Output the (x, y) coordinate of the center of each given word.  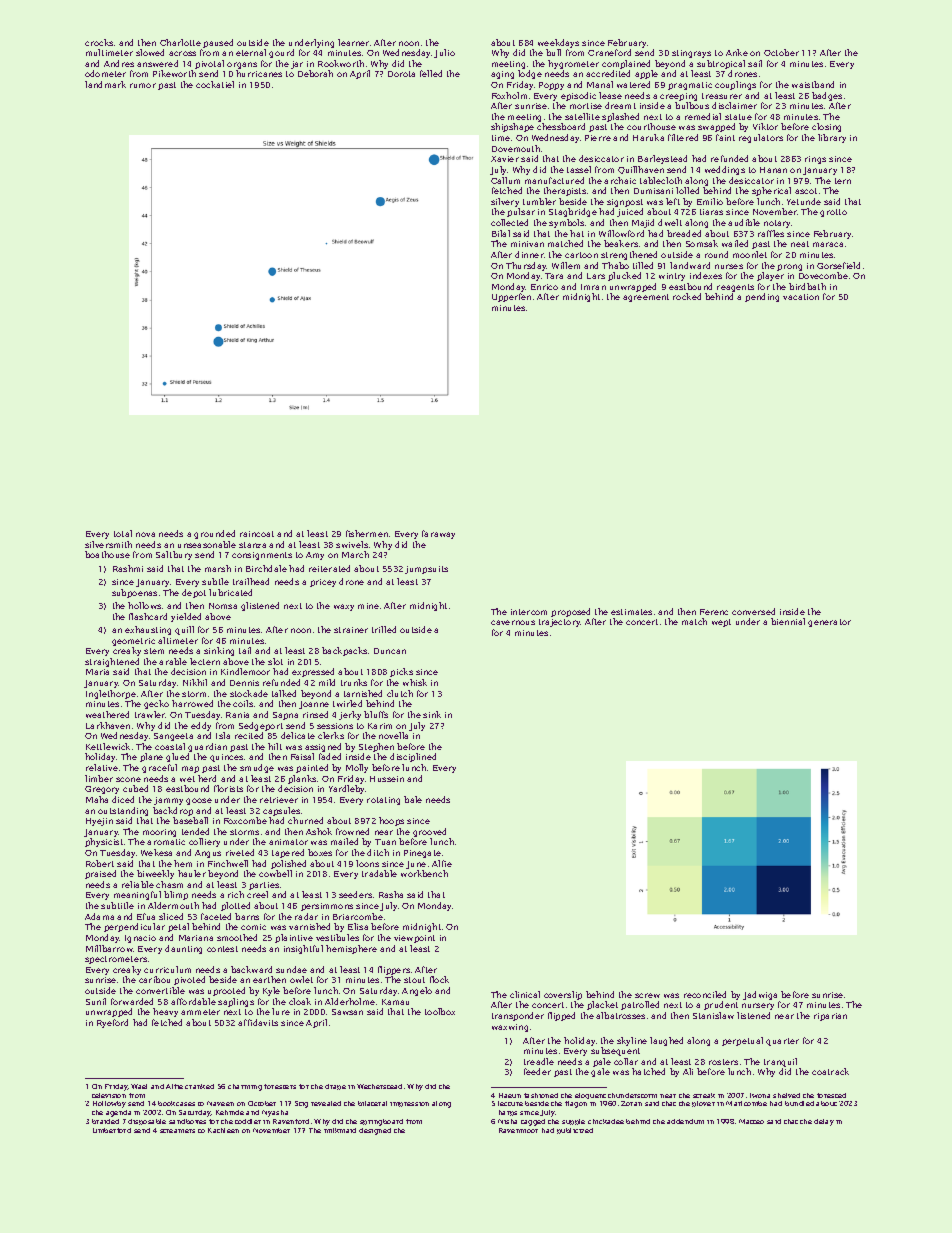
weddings (725, 170)
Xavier (505, 159)
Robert (100, 863)
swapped (716, 127)
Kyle (271, 991)
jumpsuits (426, 570)
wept (721, 623)
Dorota (401, 74)
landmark (105, 84)
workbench (424, 873)
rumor (143, 85)
